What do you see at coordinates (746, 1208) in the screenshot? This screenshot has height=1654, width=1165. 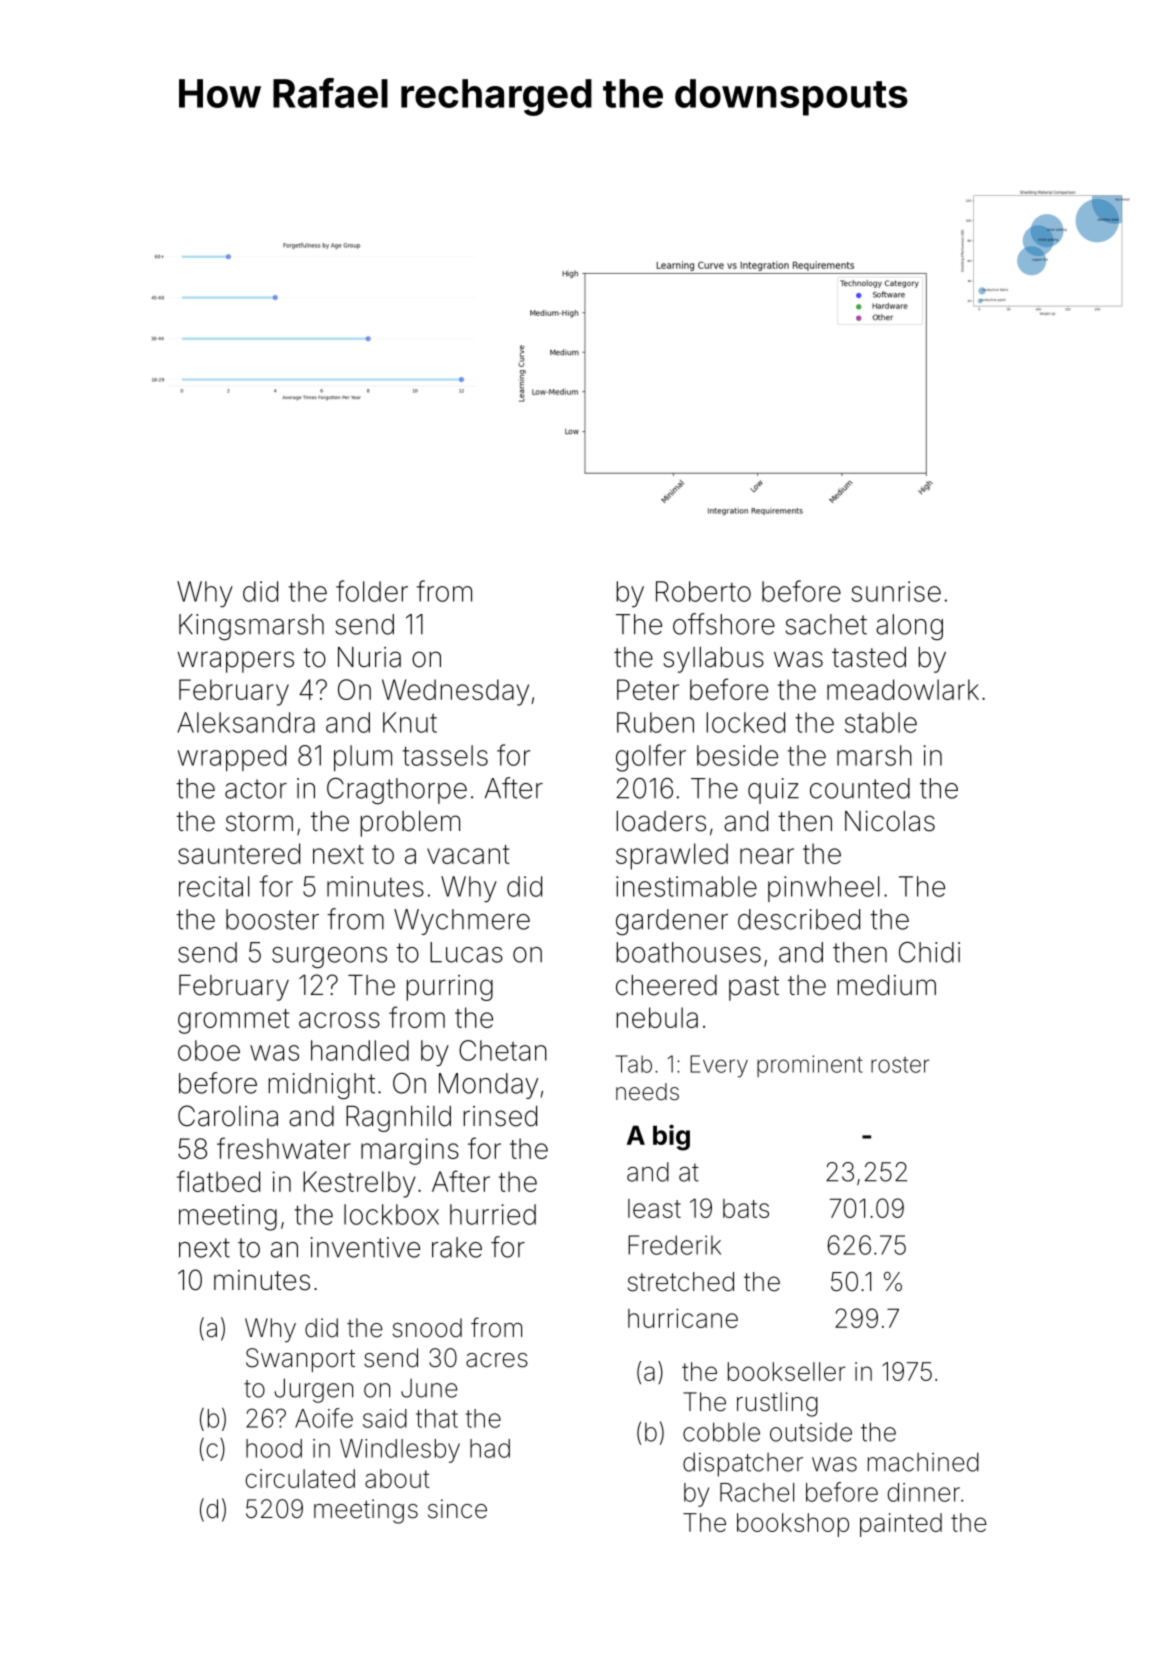 I see `bats` at bounding box center [746, 1208].
